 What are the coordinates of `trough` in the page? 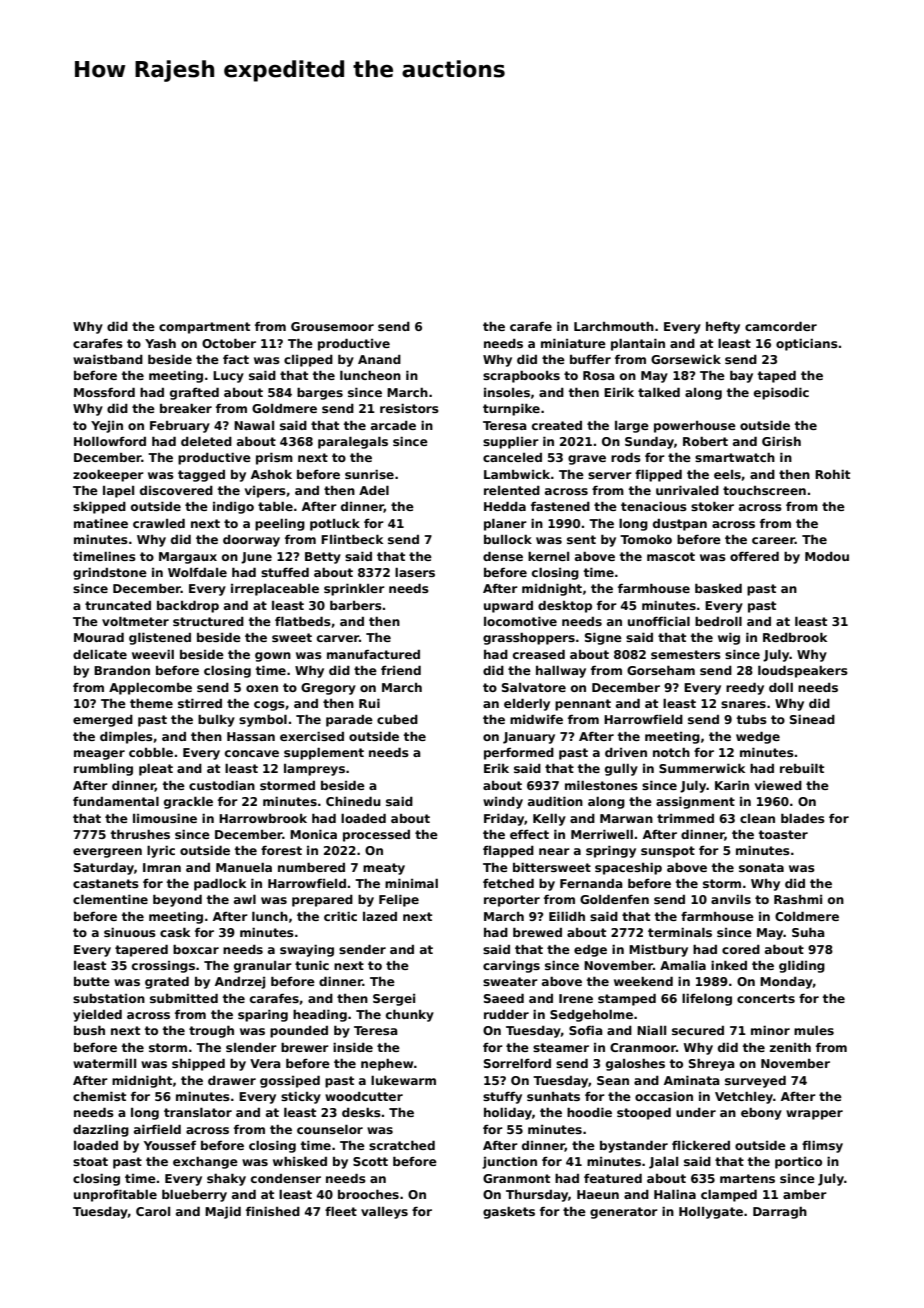 It's located at (211, 1032).
